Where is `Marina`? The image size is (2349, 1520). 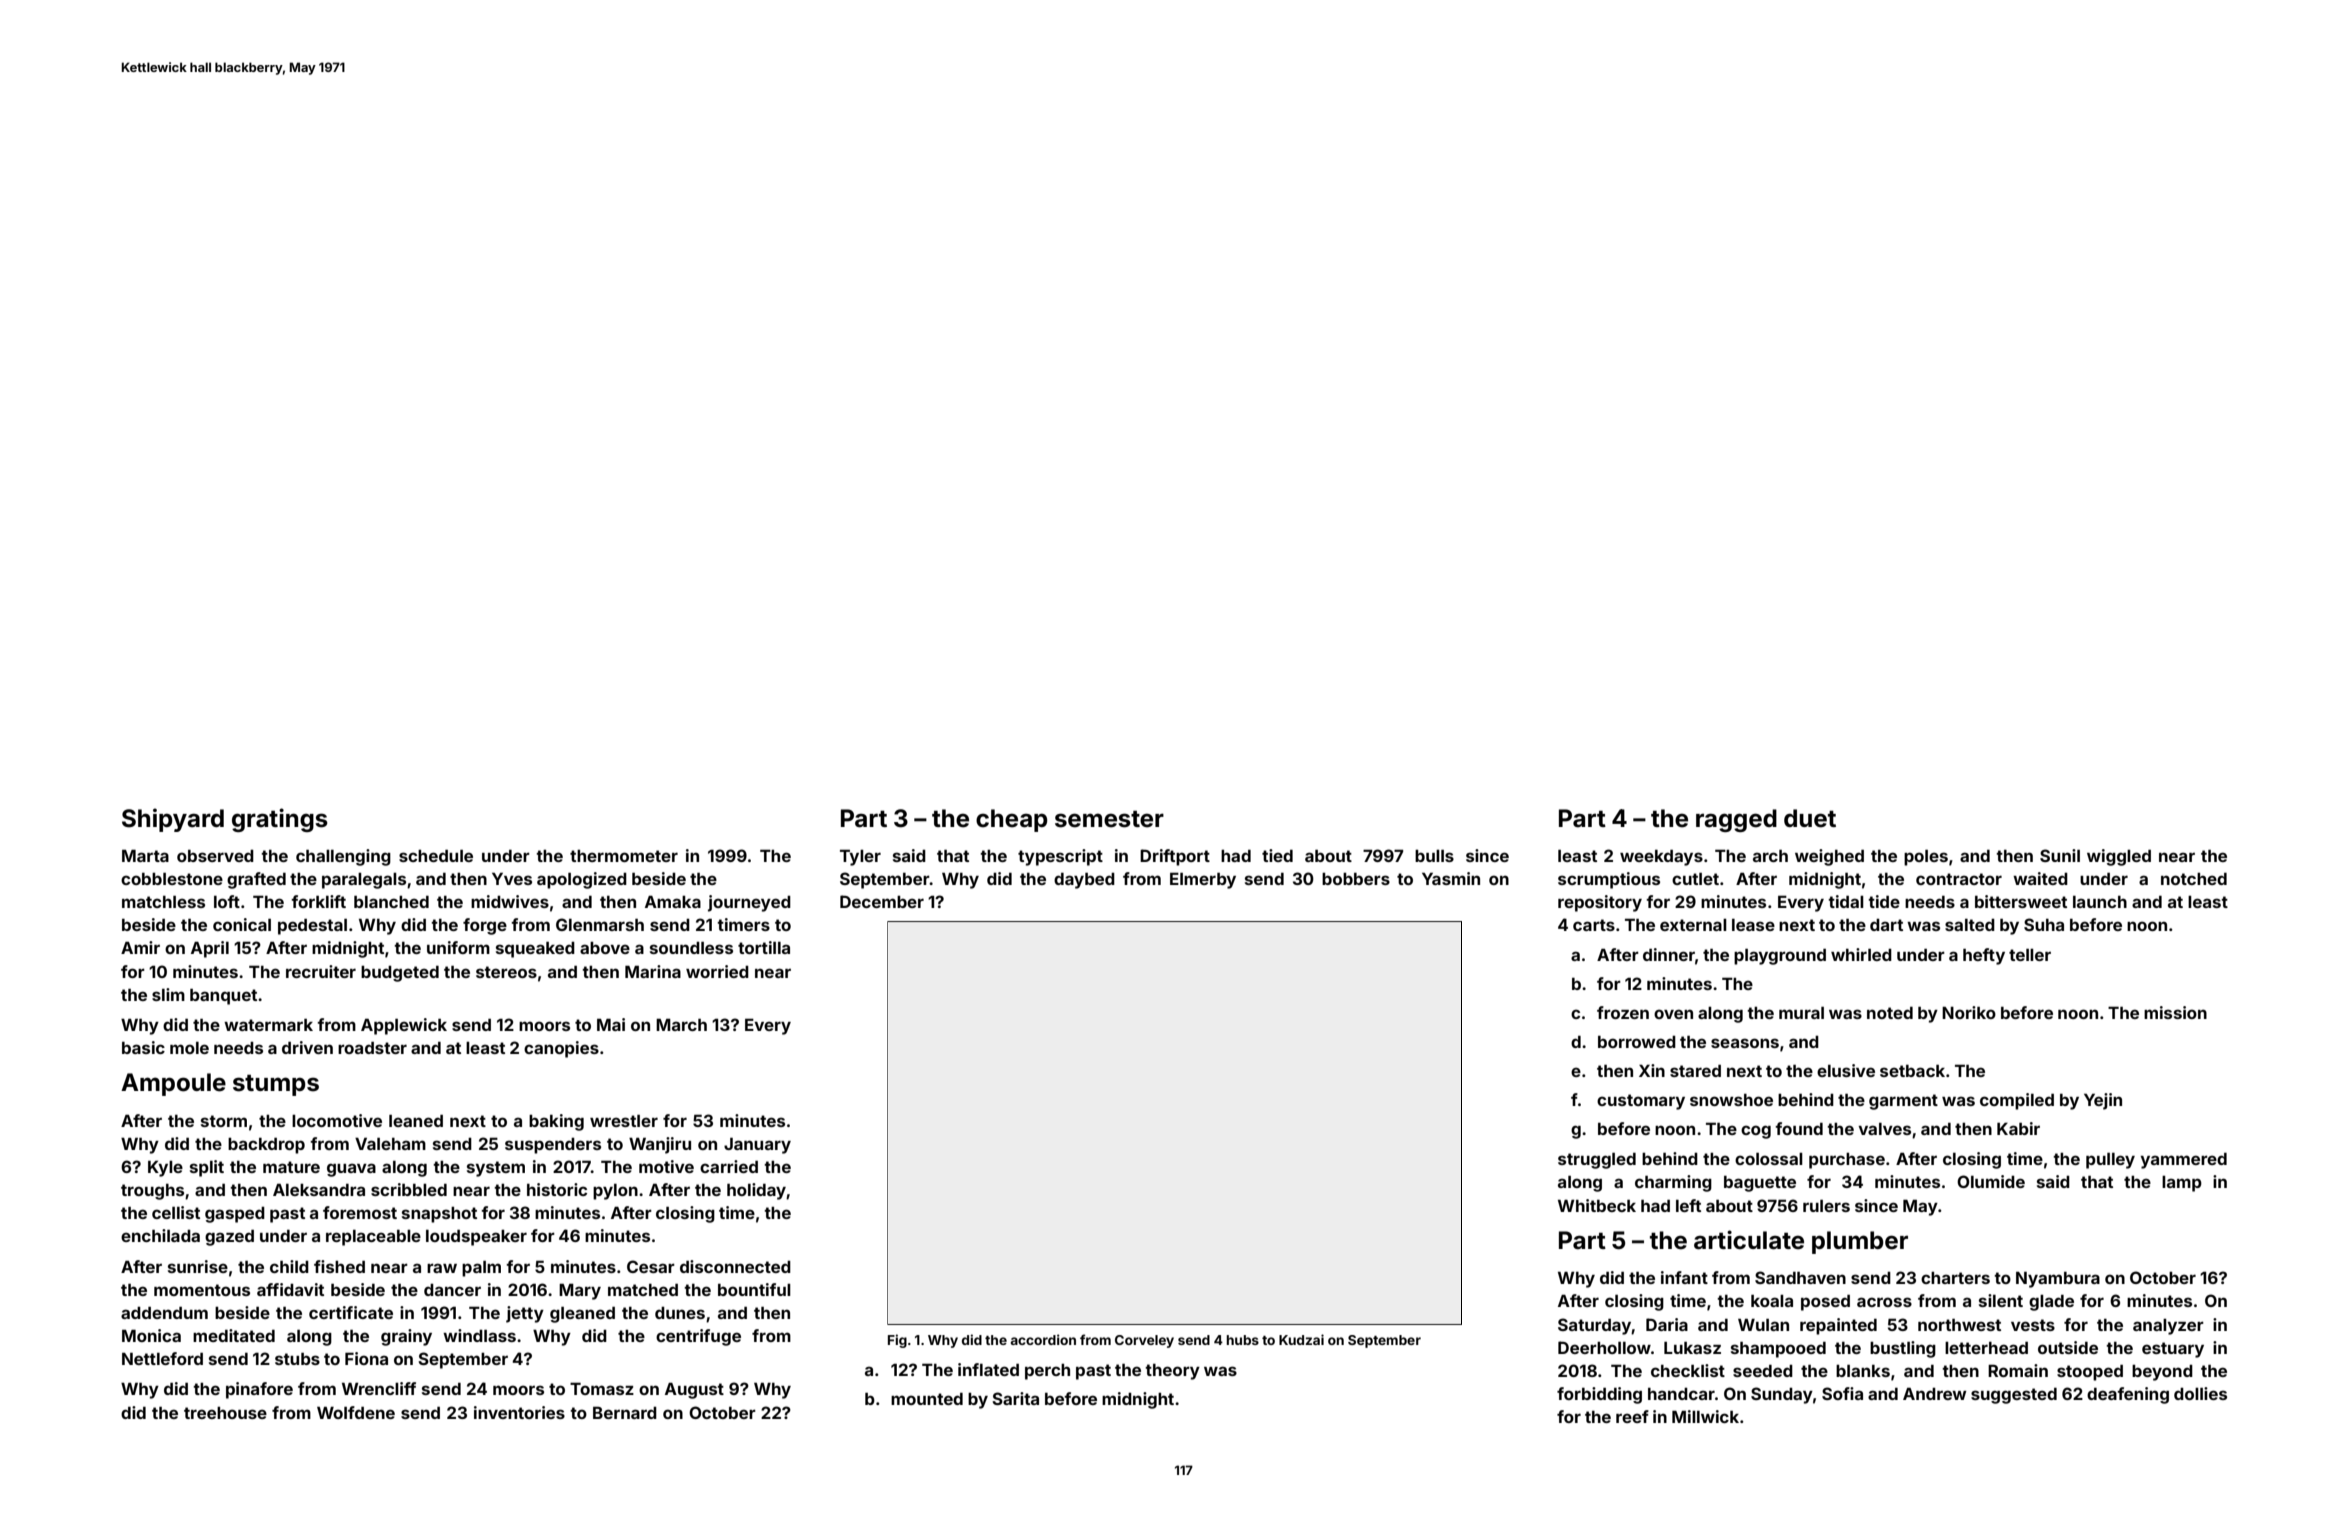 Marina is located at coordinates (653, 971).
